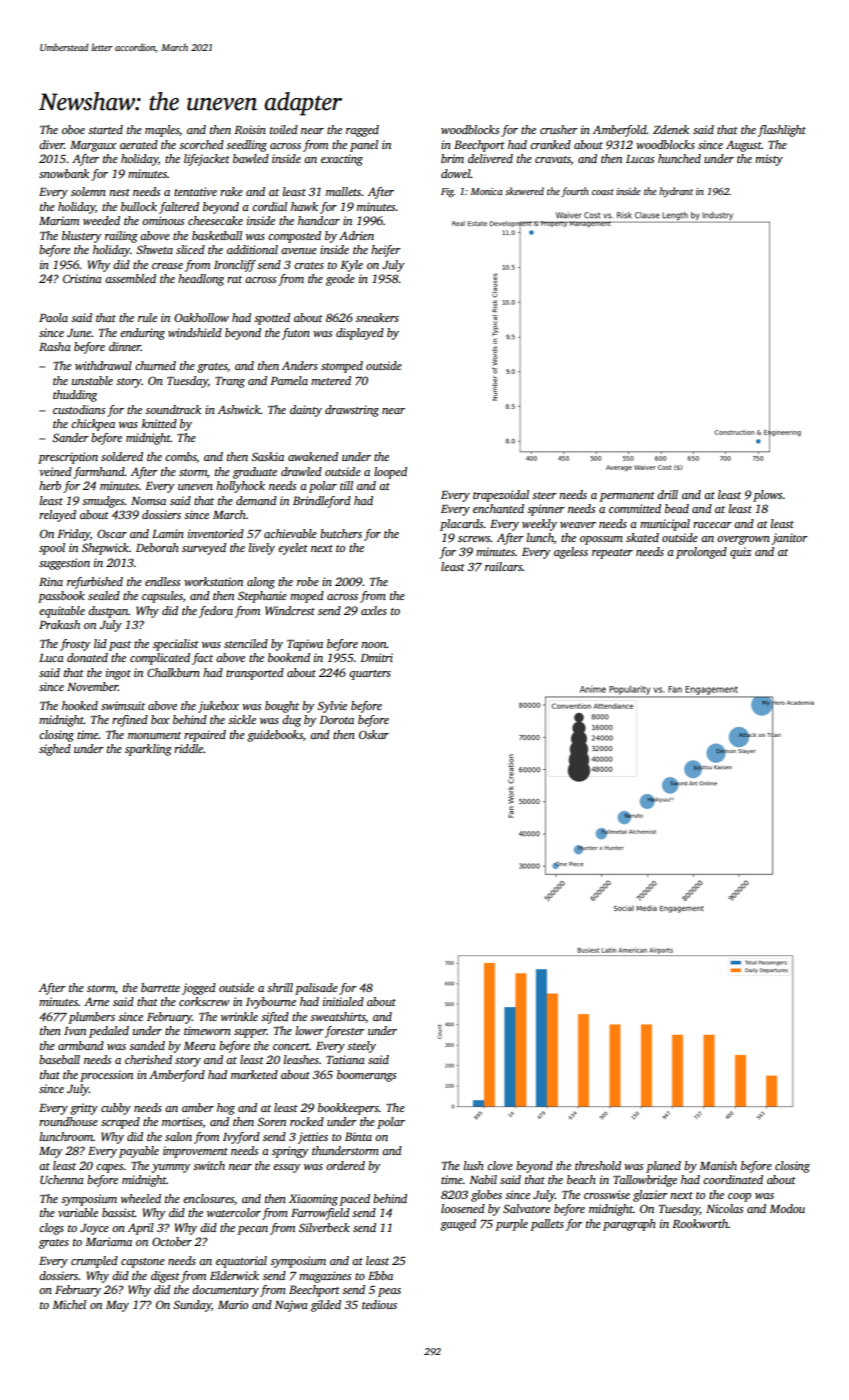 The height and width of the image is (1400, 849). I want to click on tedious, so click(379, 1304).
